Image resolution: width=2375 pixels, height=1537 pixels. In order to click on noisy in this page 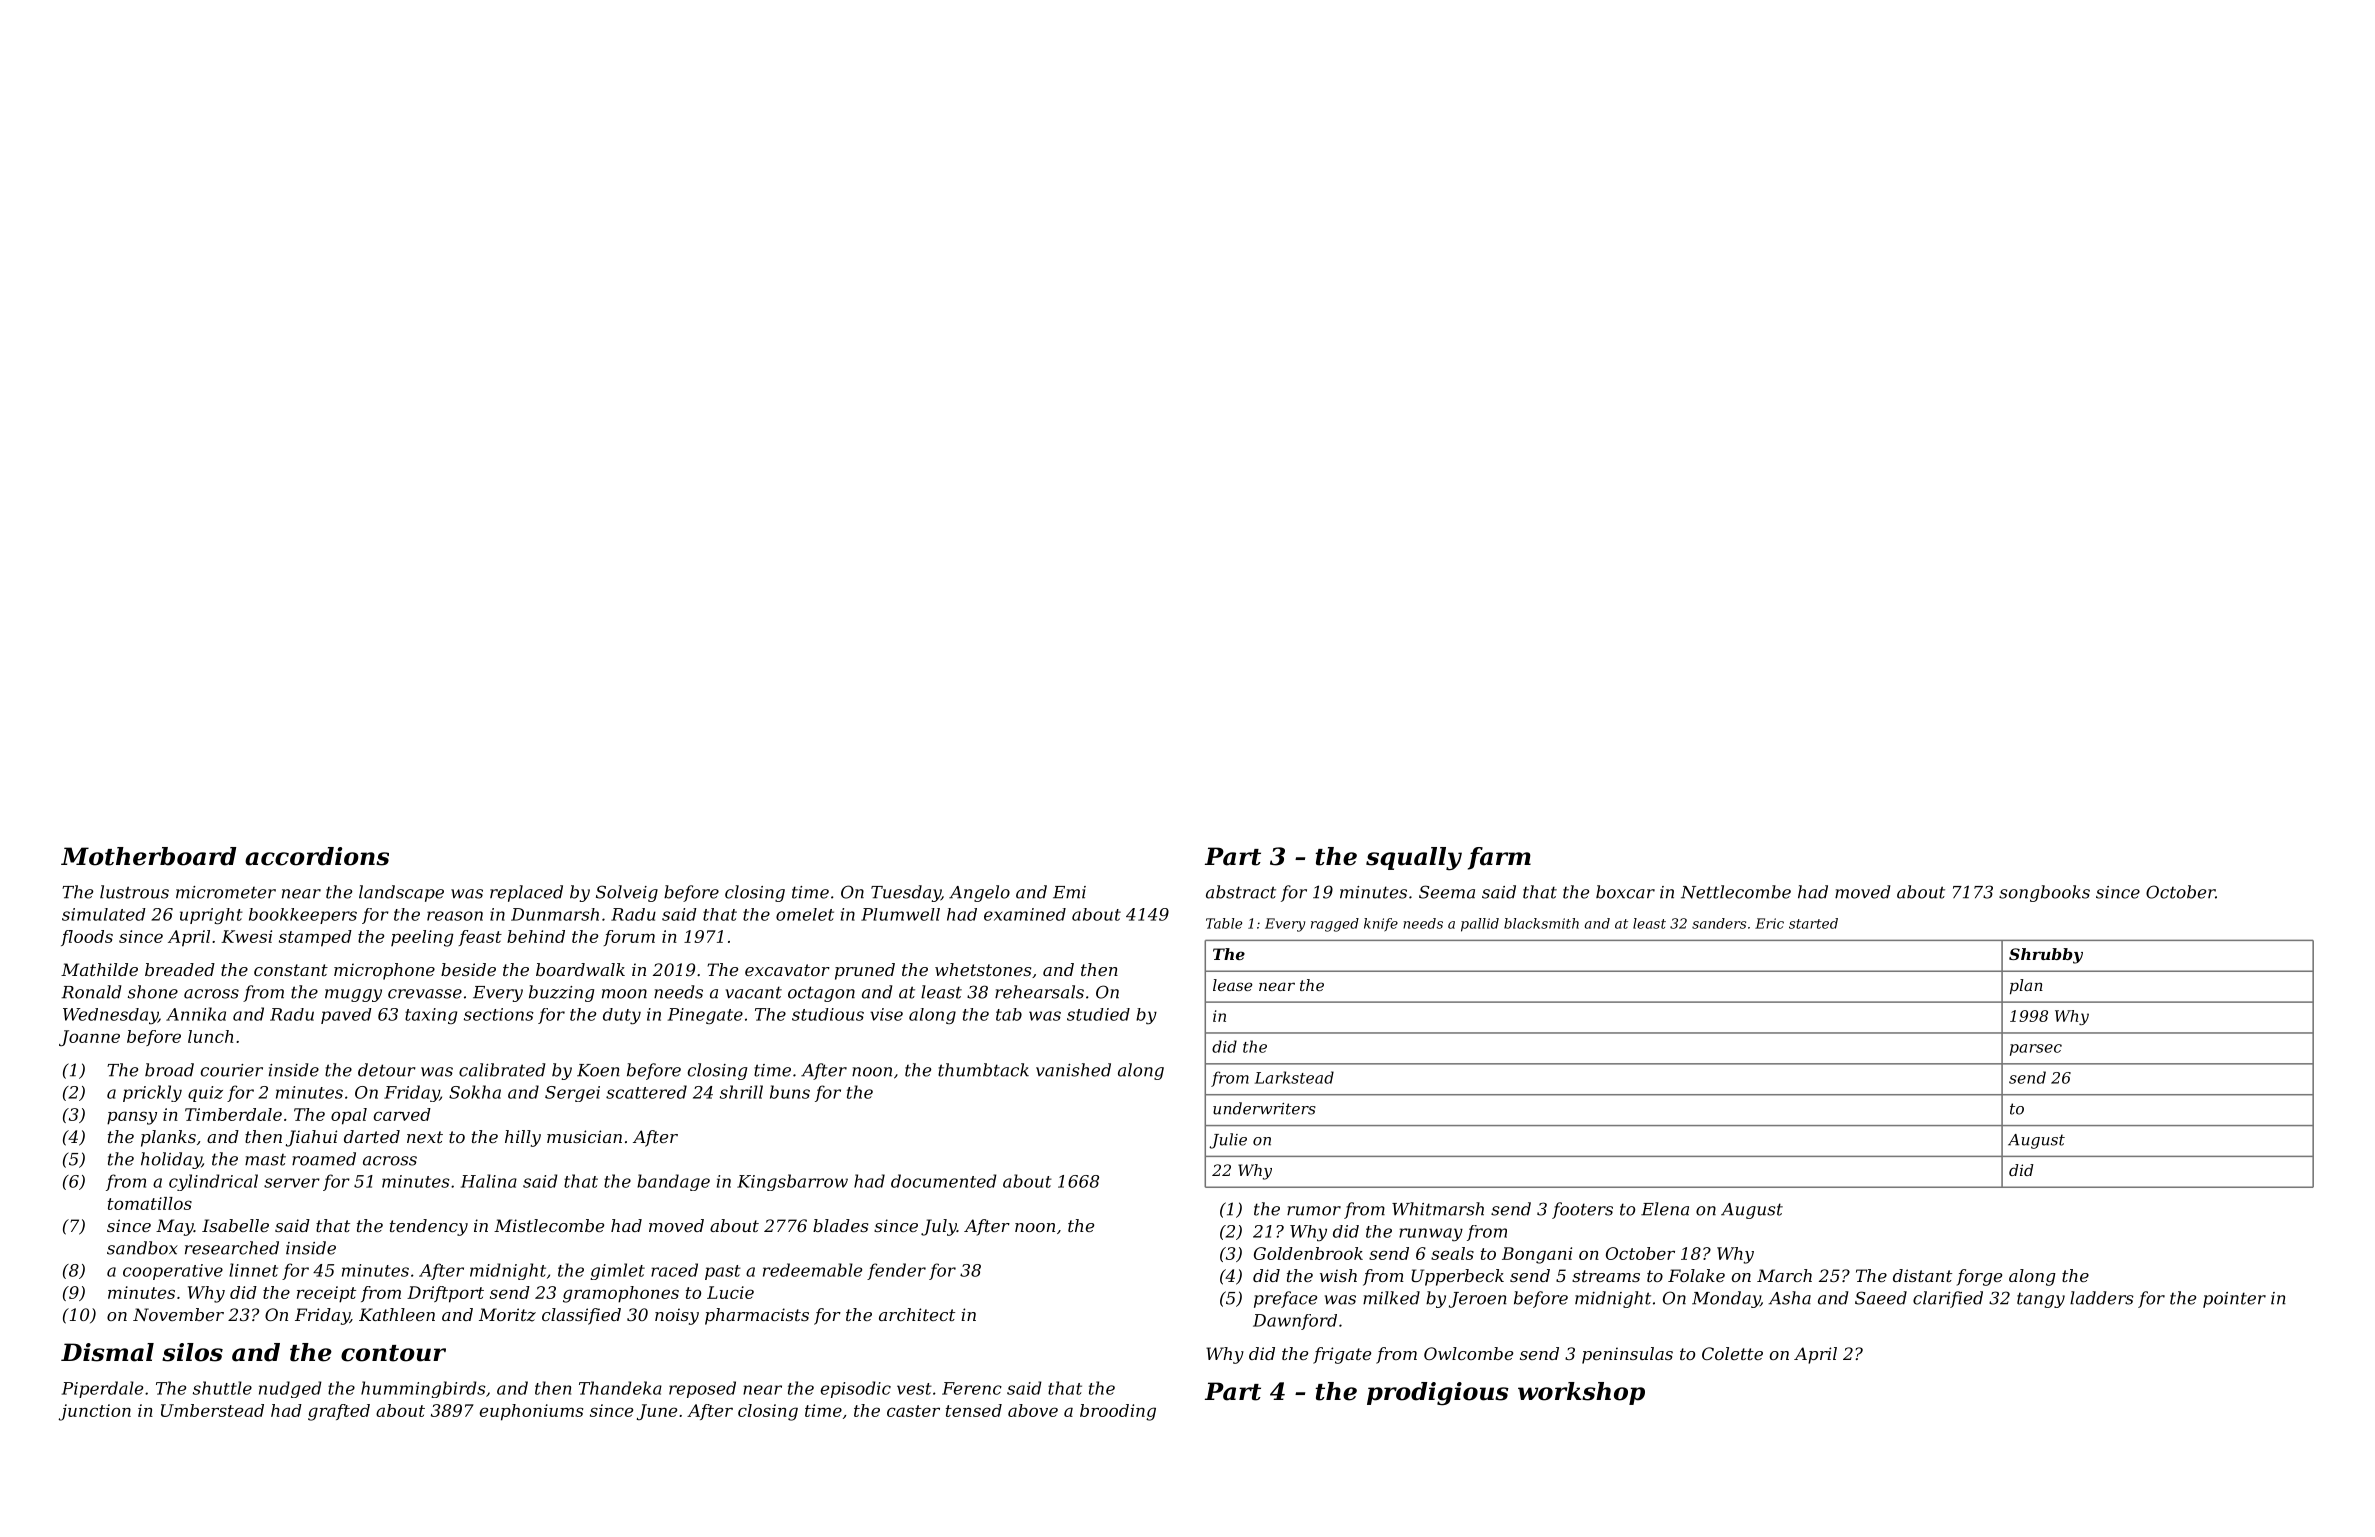, I will do `click(677, 1316)`.
